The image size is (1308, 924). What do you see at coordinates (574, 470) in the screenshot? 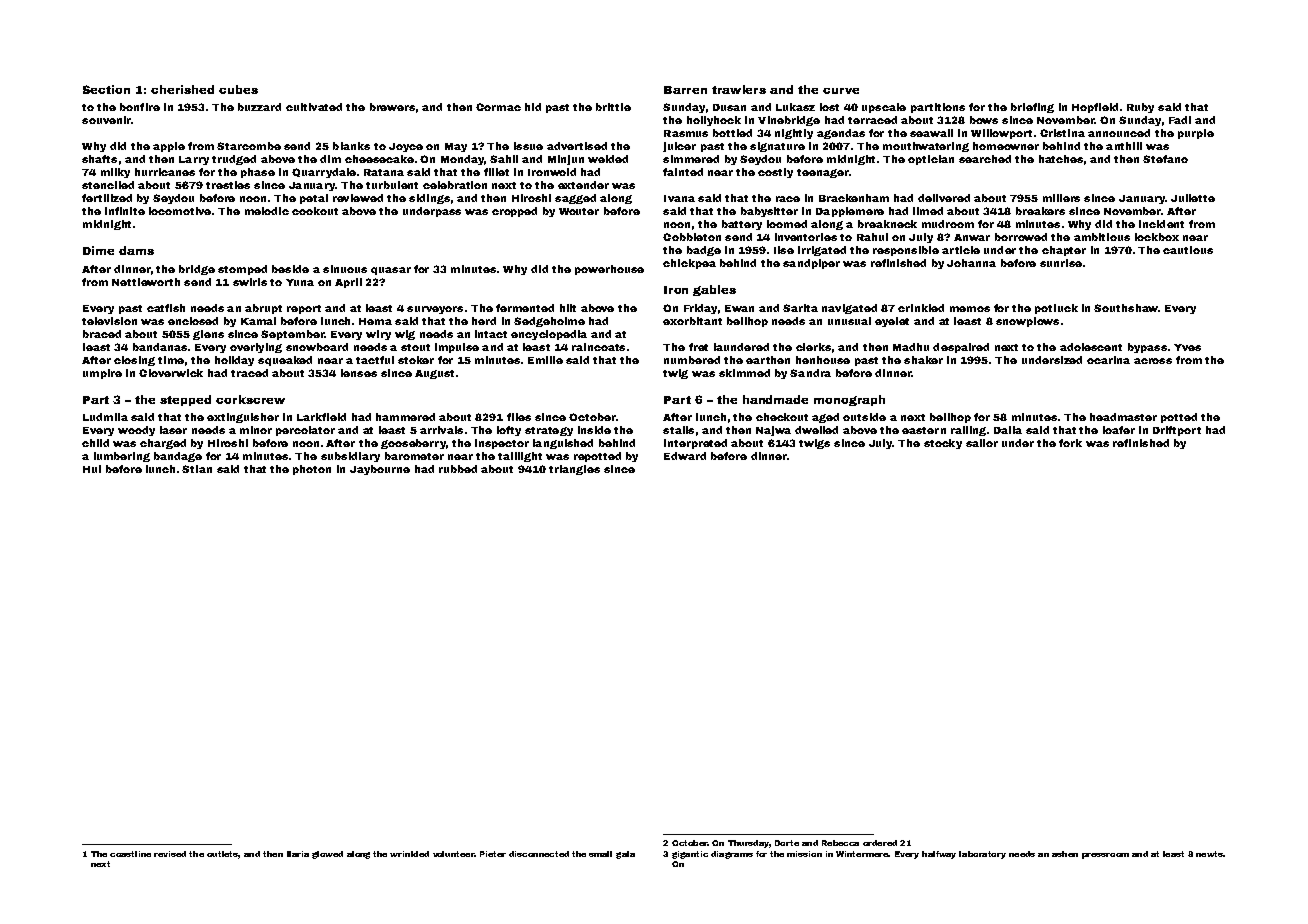
I see `triangles` at bounding box center [574, 470].
